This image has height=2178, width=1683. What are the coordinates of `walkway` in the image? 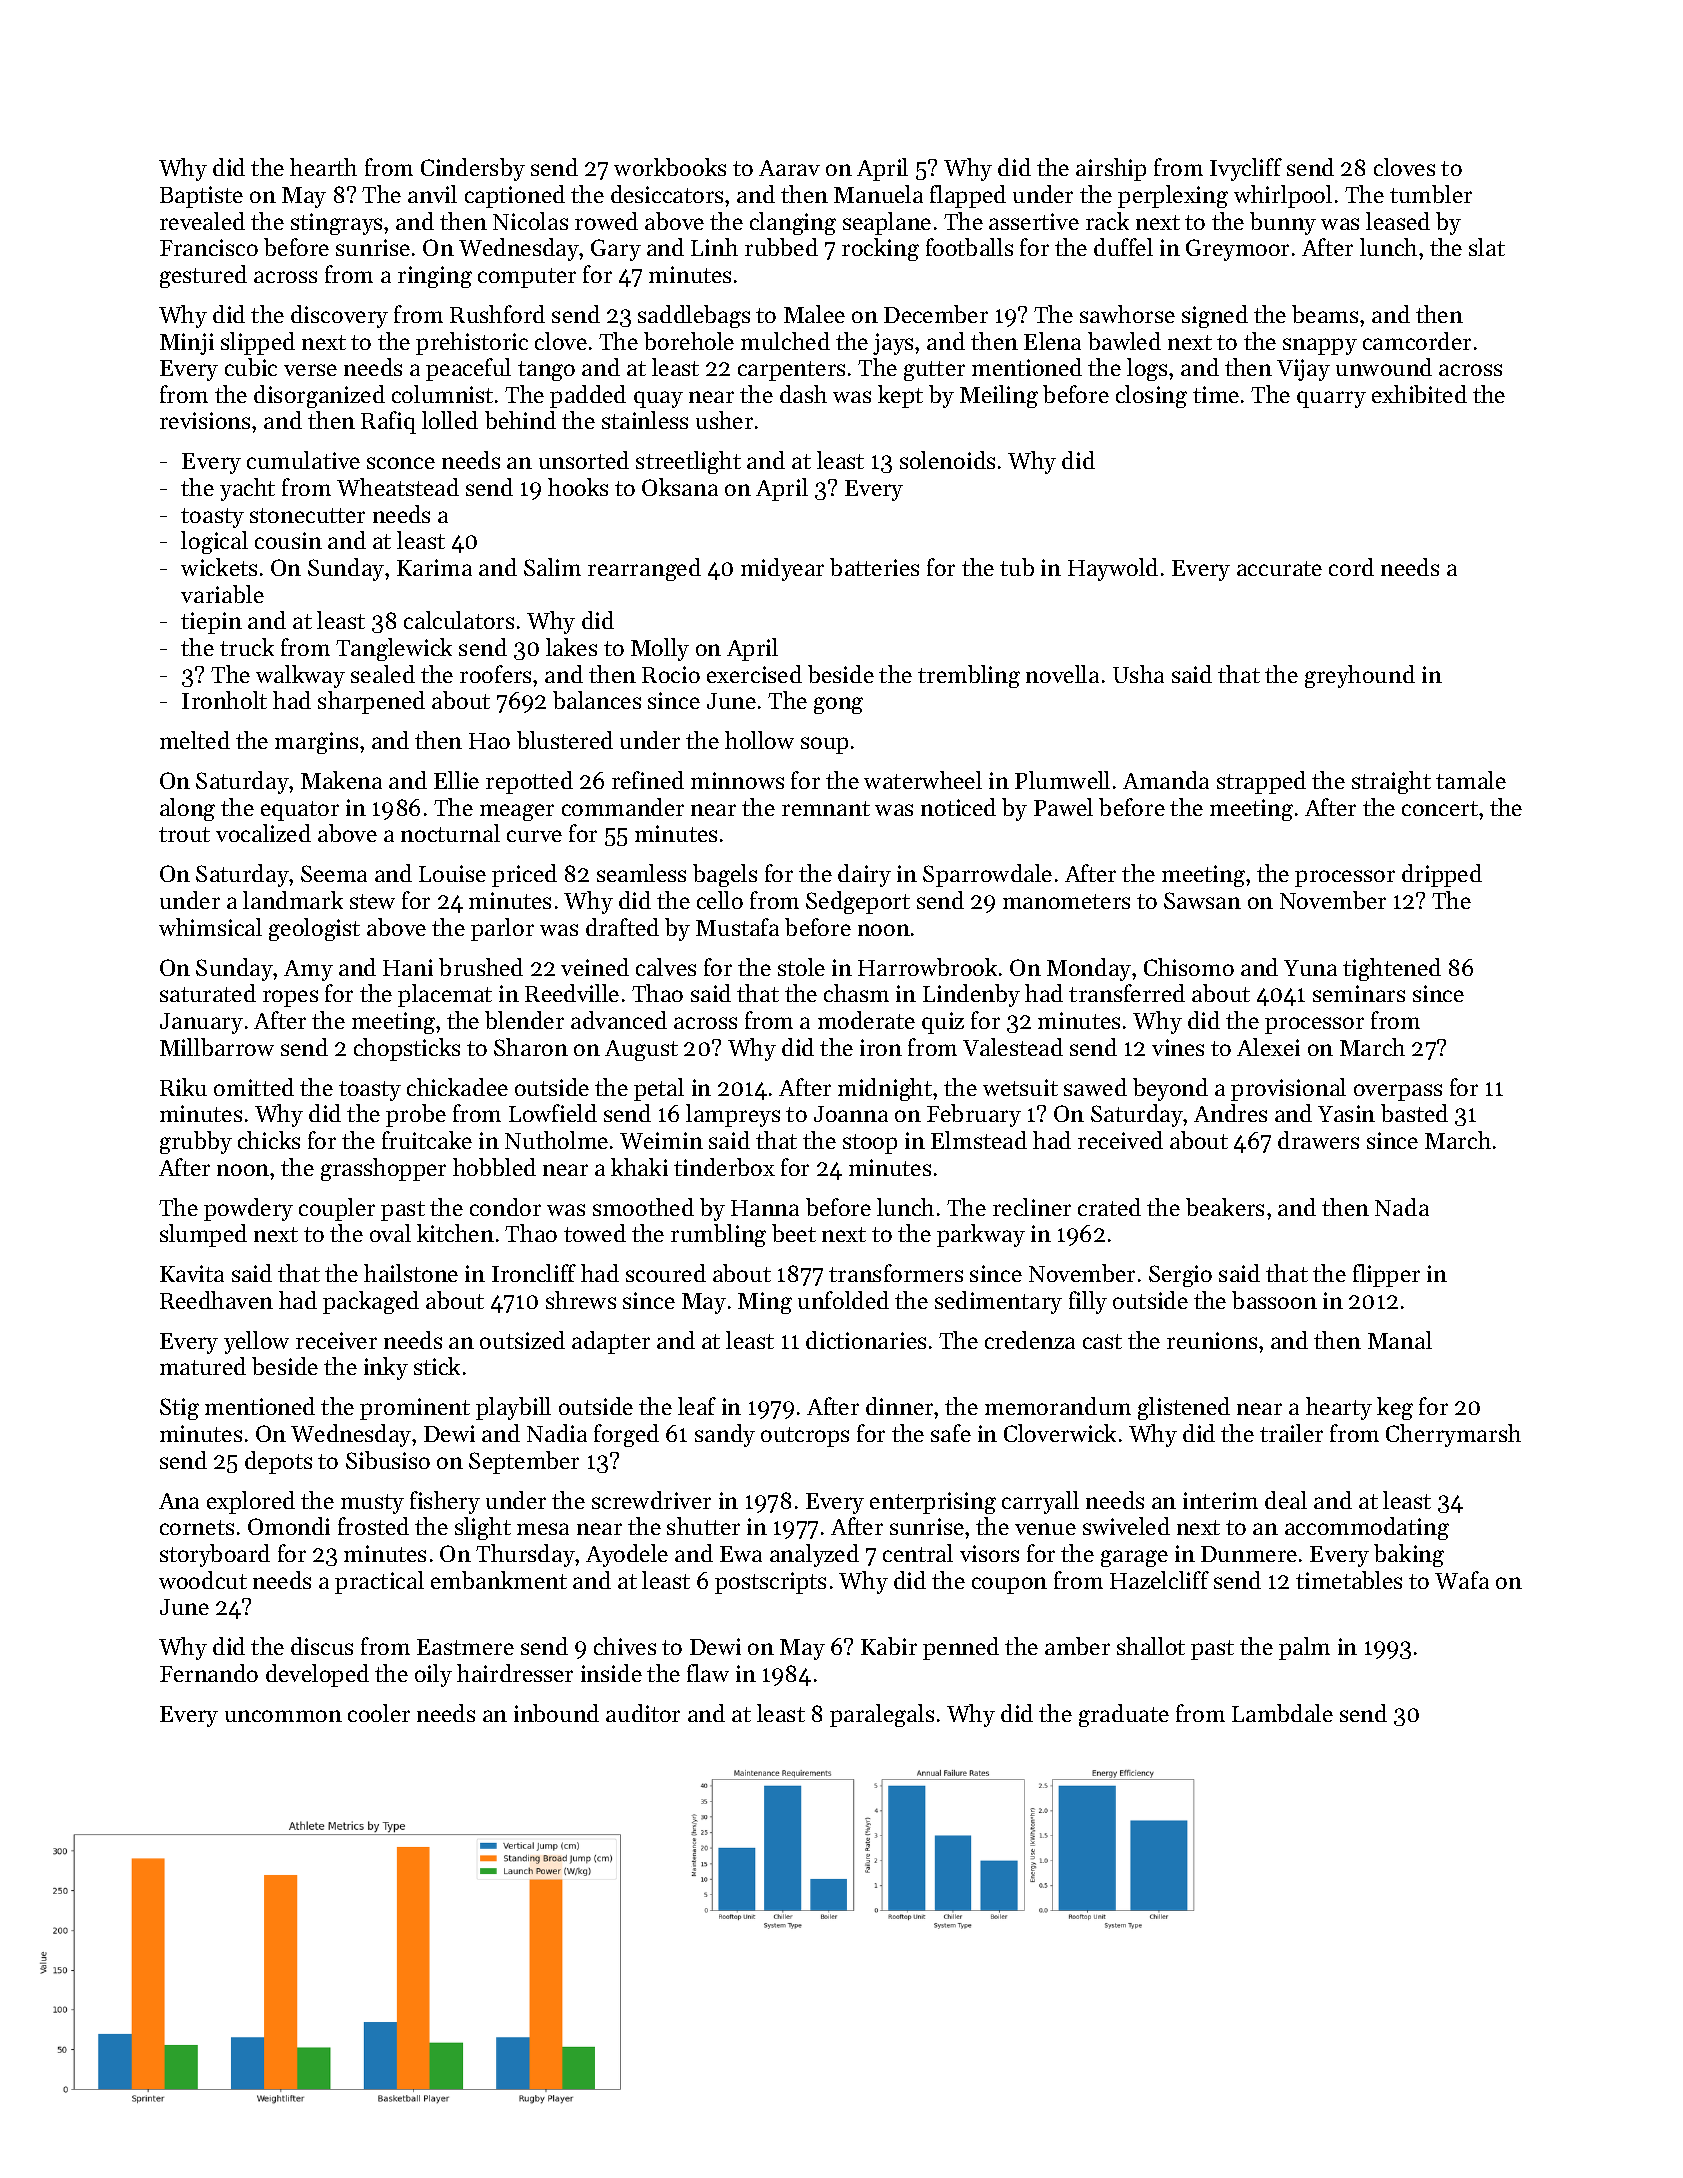 It's located at (300, 676).
